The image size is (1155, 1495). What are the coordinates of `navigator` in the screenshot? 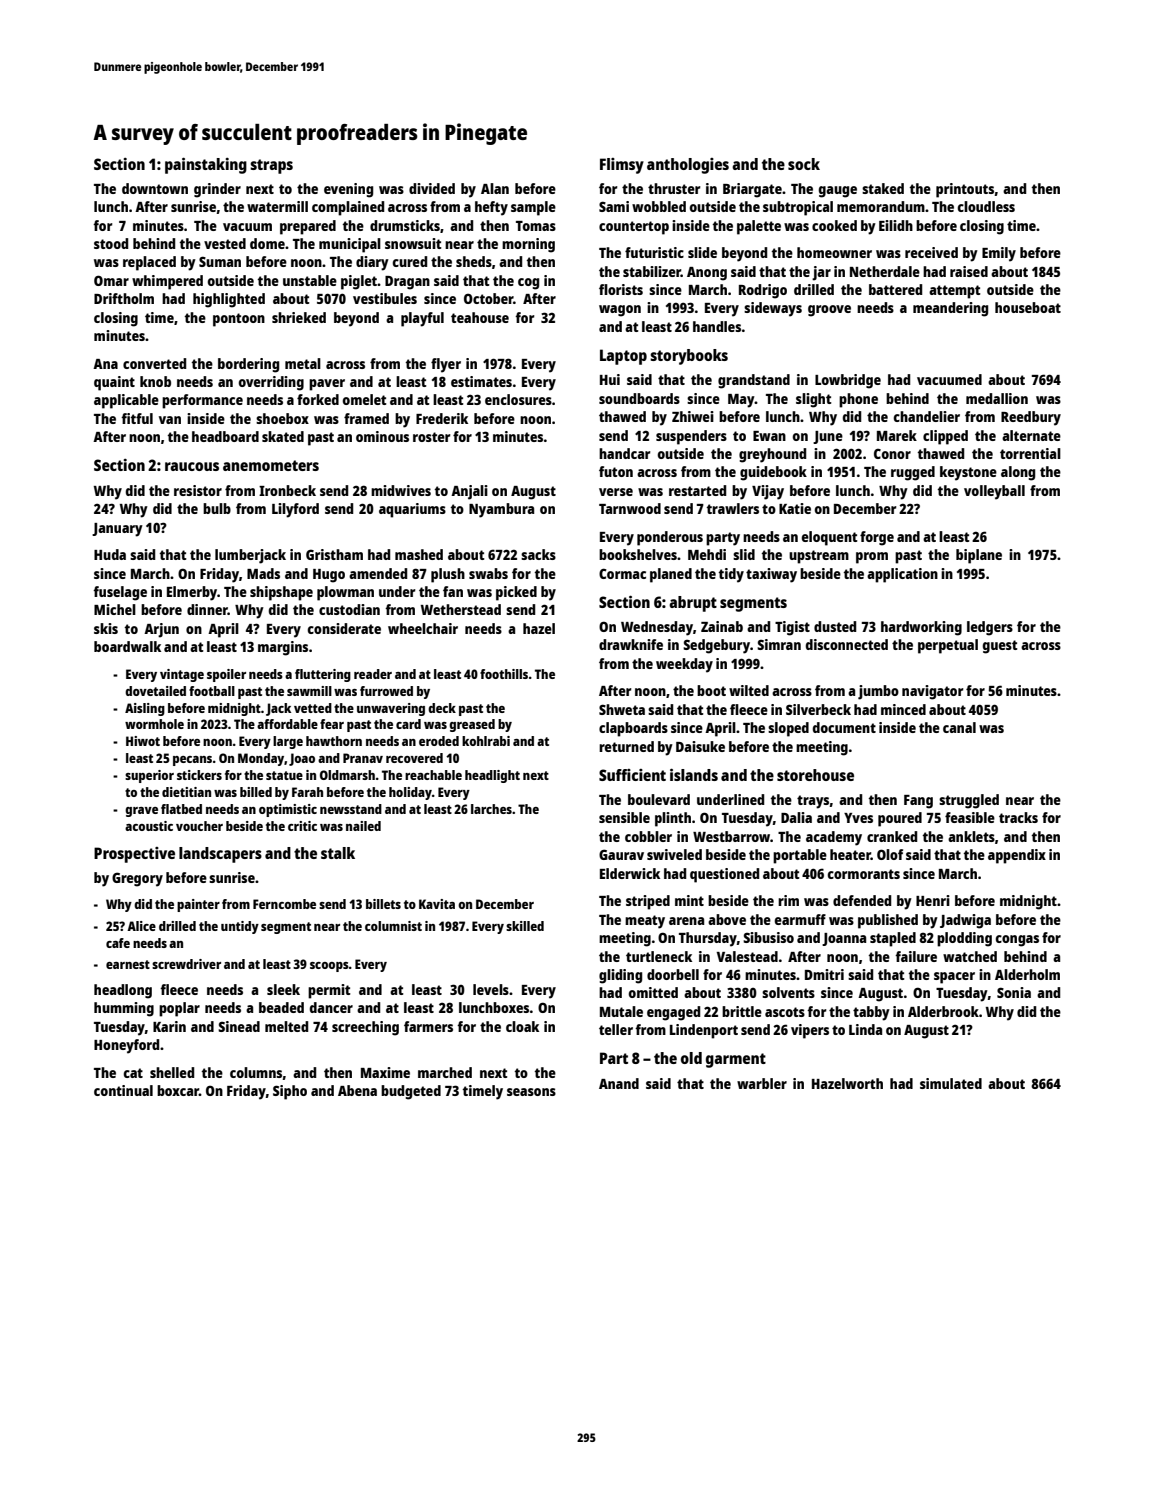 It's located at (932, 692).
